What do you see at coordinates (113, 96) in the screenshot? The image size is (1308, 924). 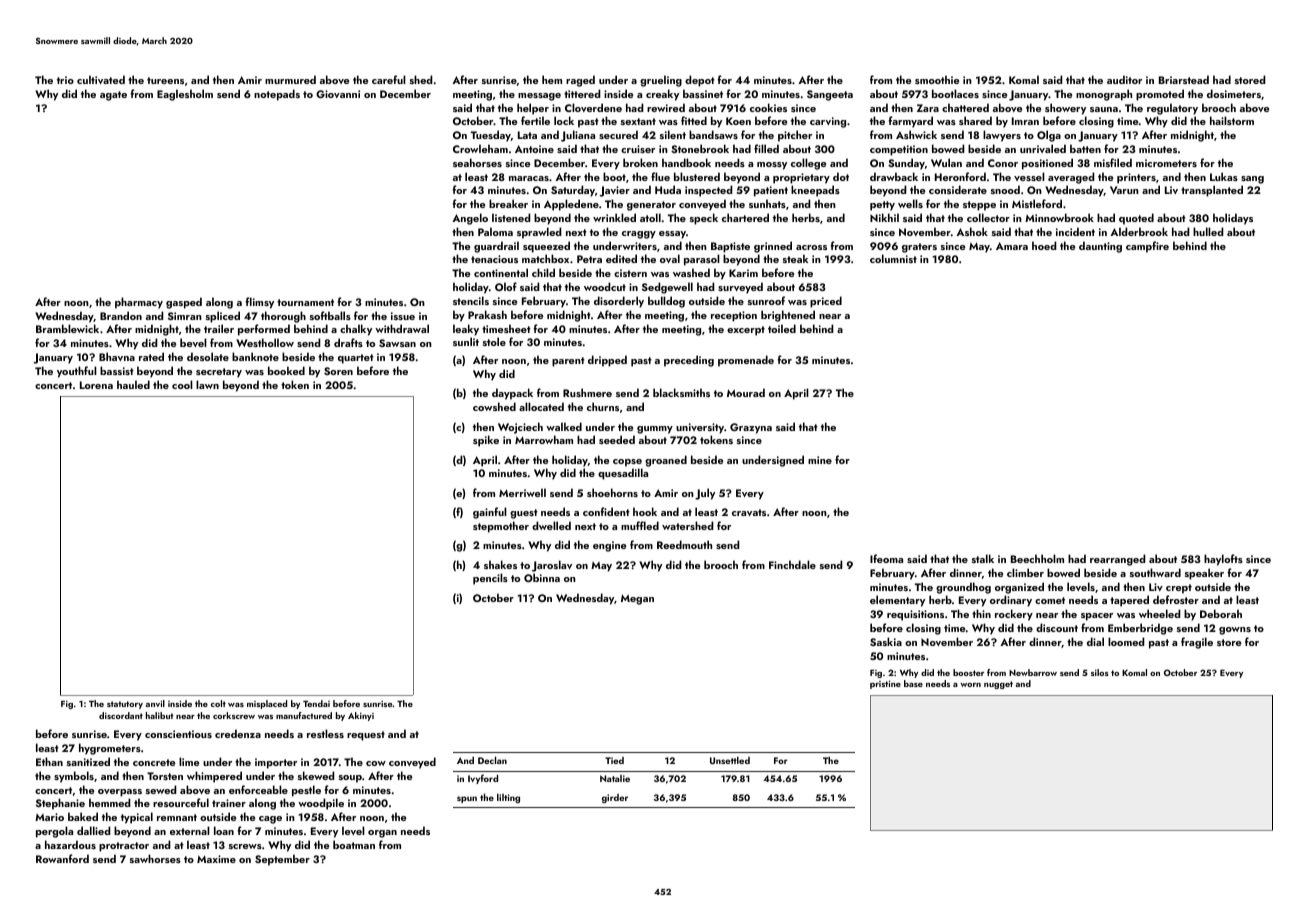 I see `agate` at bounding box center [113, 96].
